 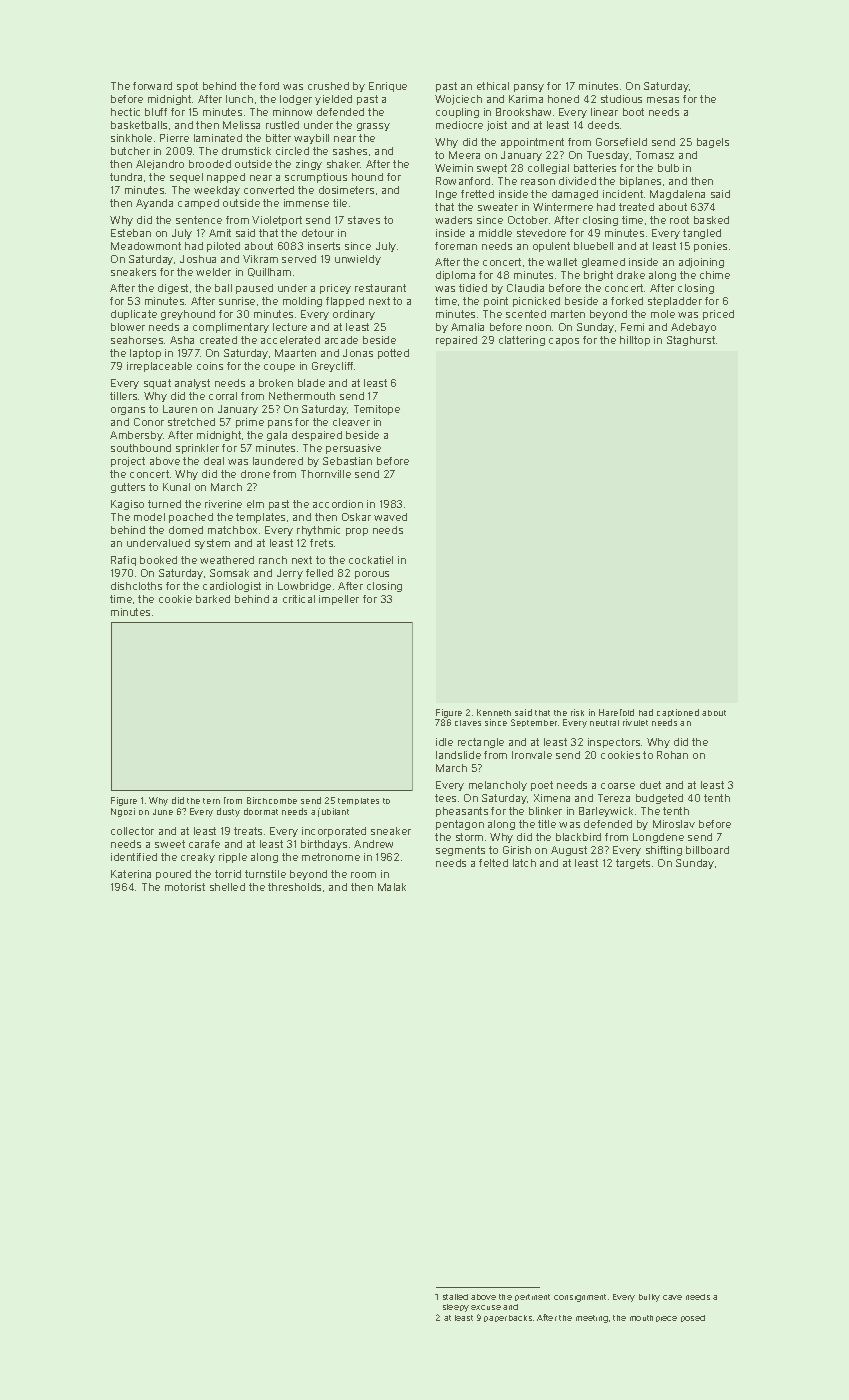 I want to click on drumstick, so click(x=246, y=151).
